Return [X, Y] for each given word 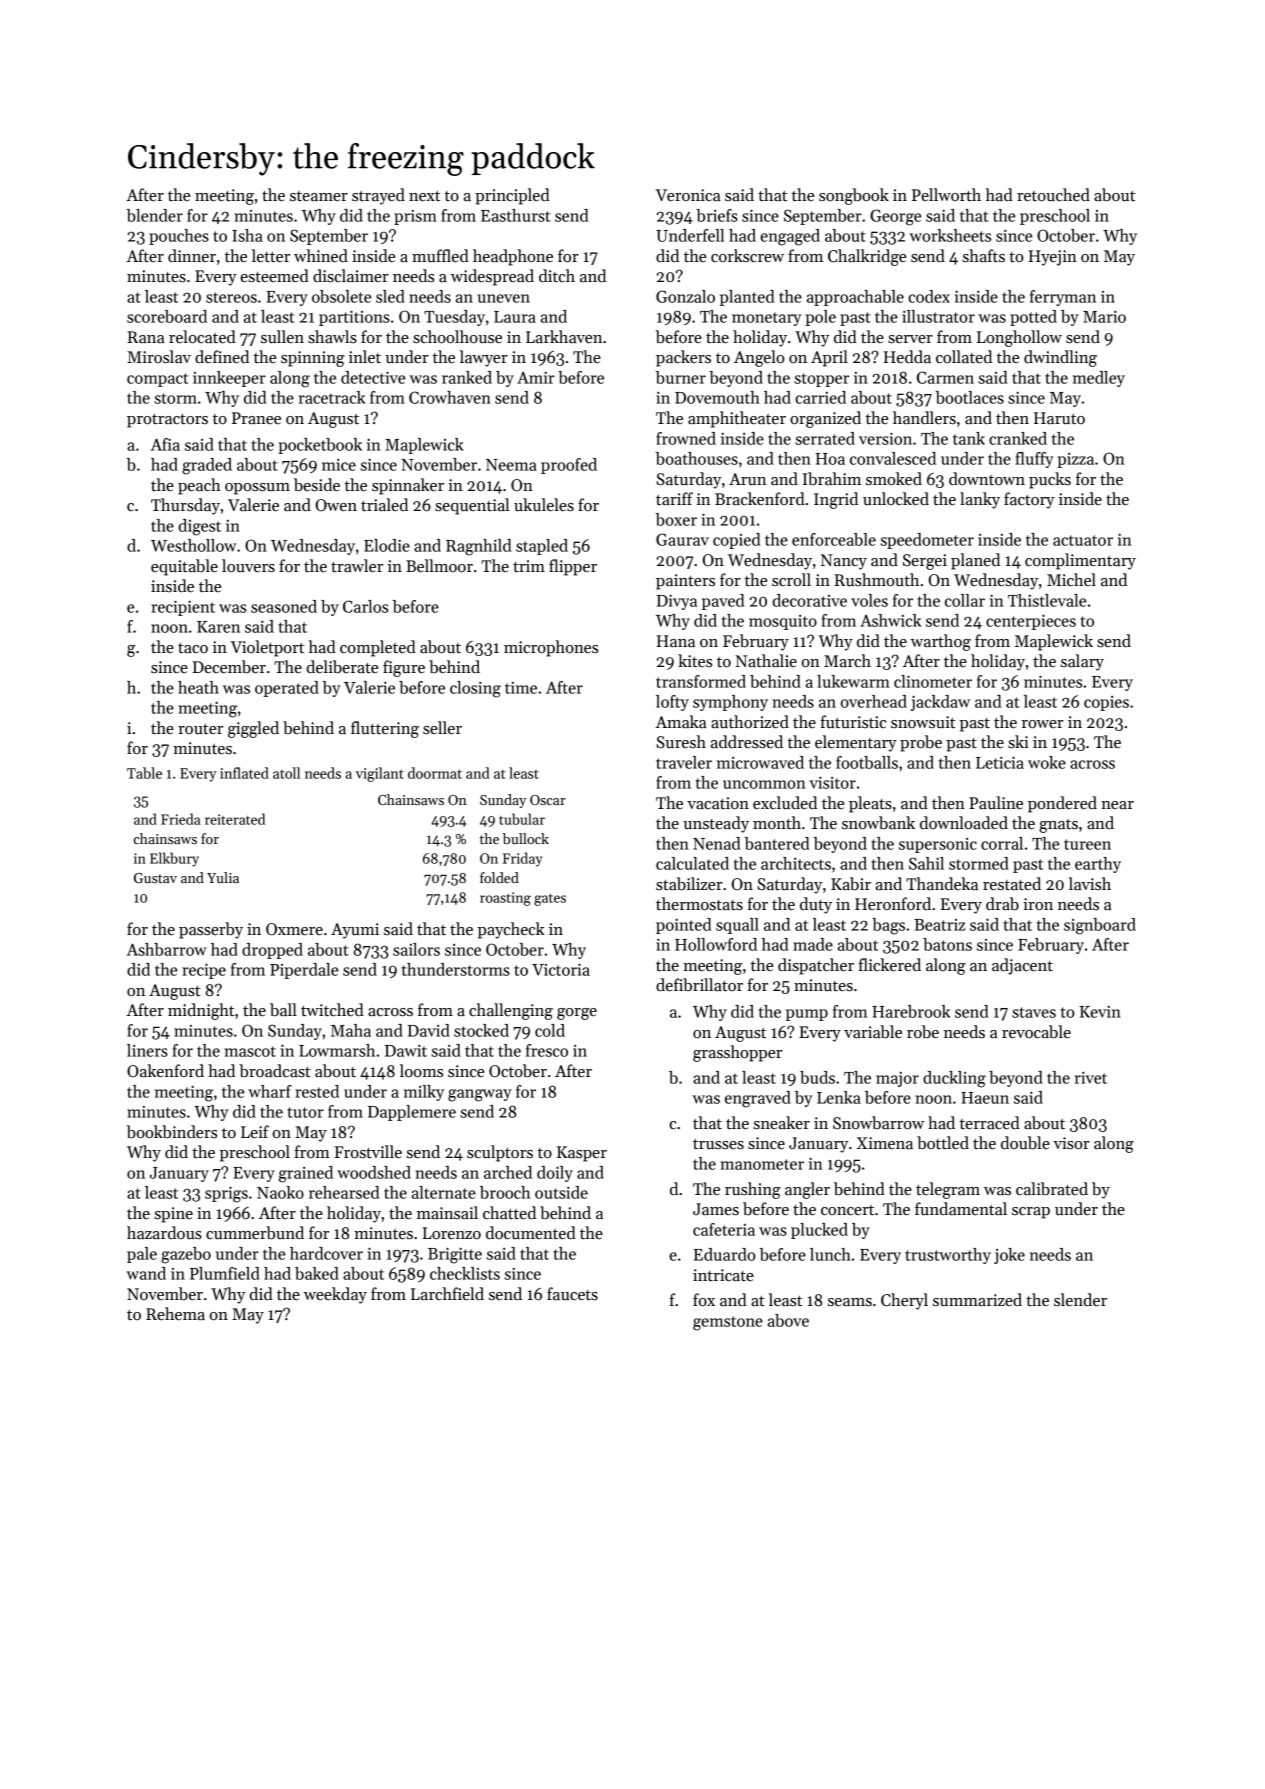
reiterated [235, 819]
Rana [146, 337]
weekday [335, 1295]
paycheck [511, 930]
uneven [503, 298]
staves [1034, 1012]
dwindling [1060, 358]
